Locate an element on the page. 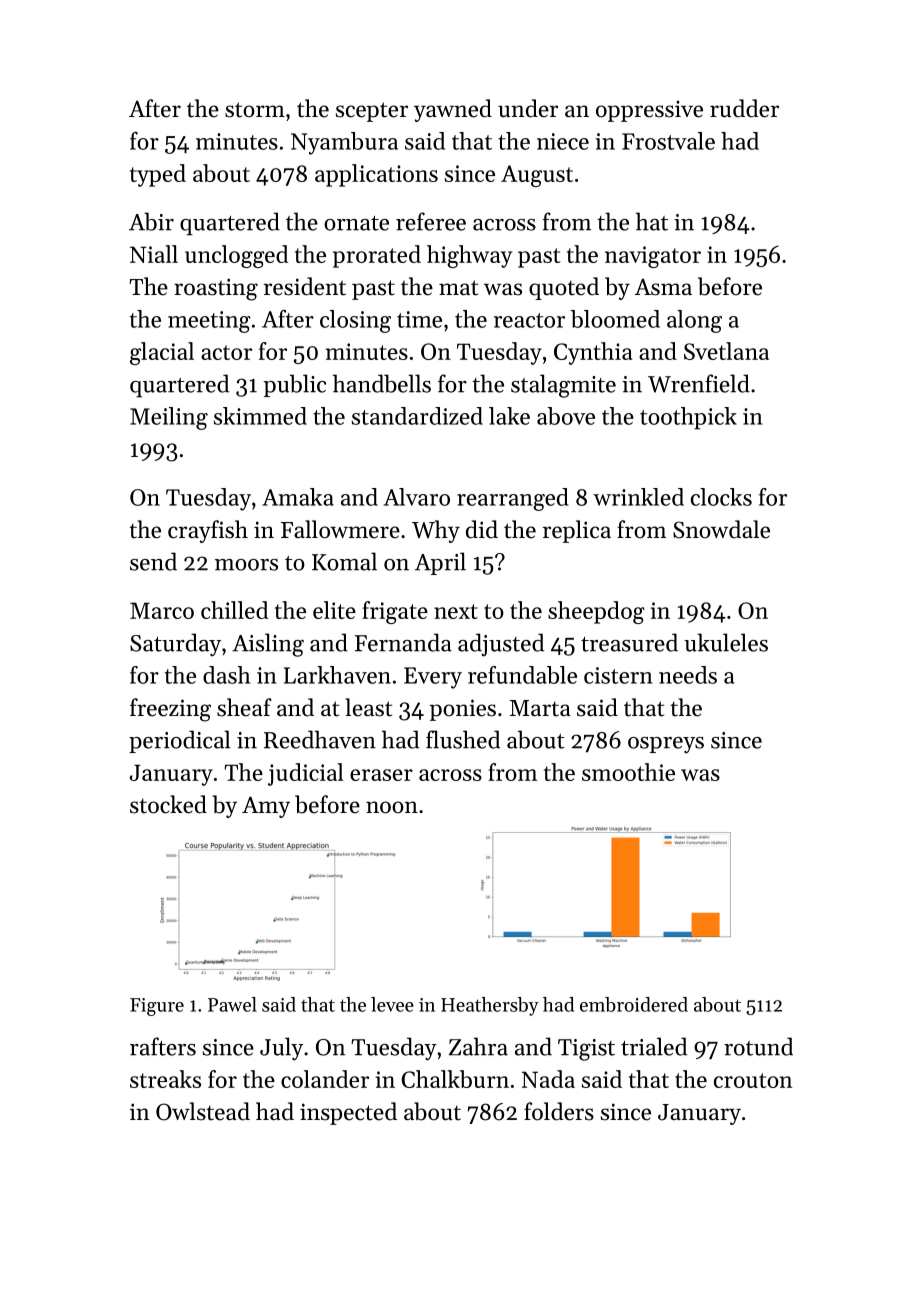 Image resolution: width=924 pixels, height=1311 pixels. replica is located at coordinates (577, 531).
